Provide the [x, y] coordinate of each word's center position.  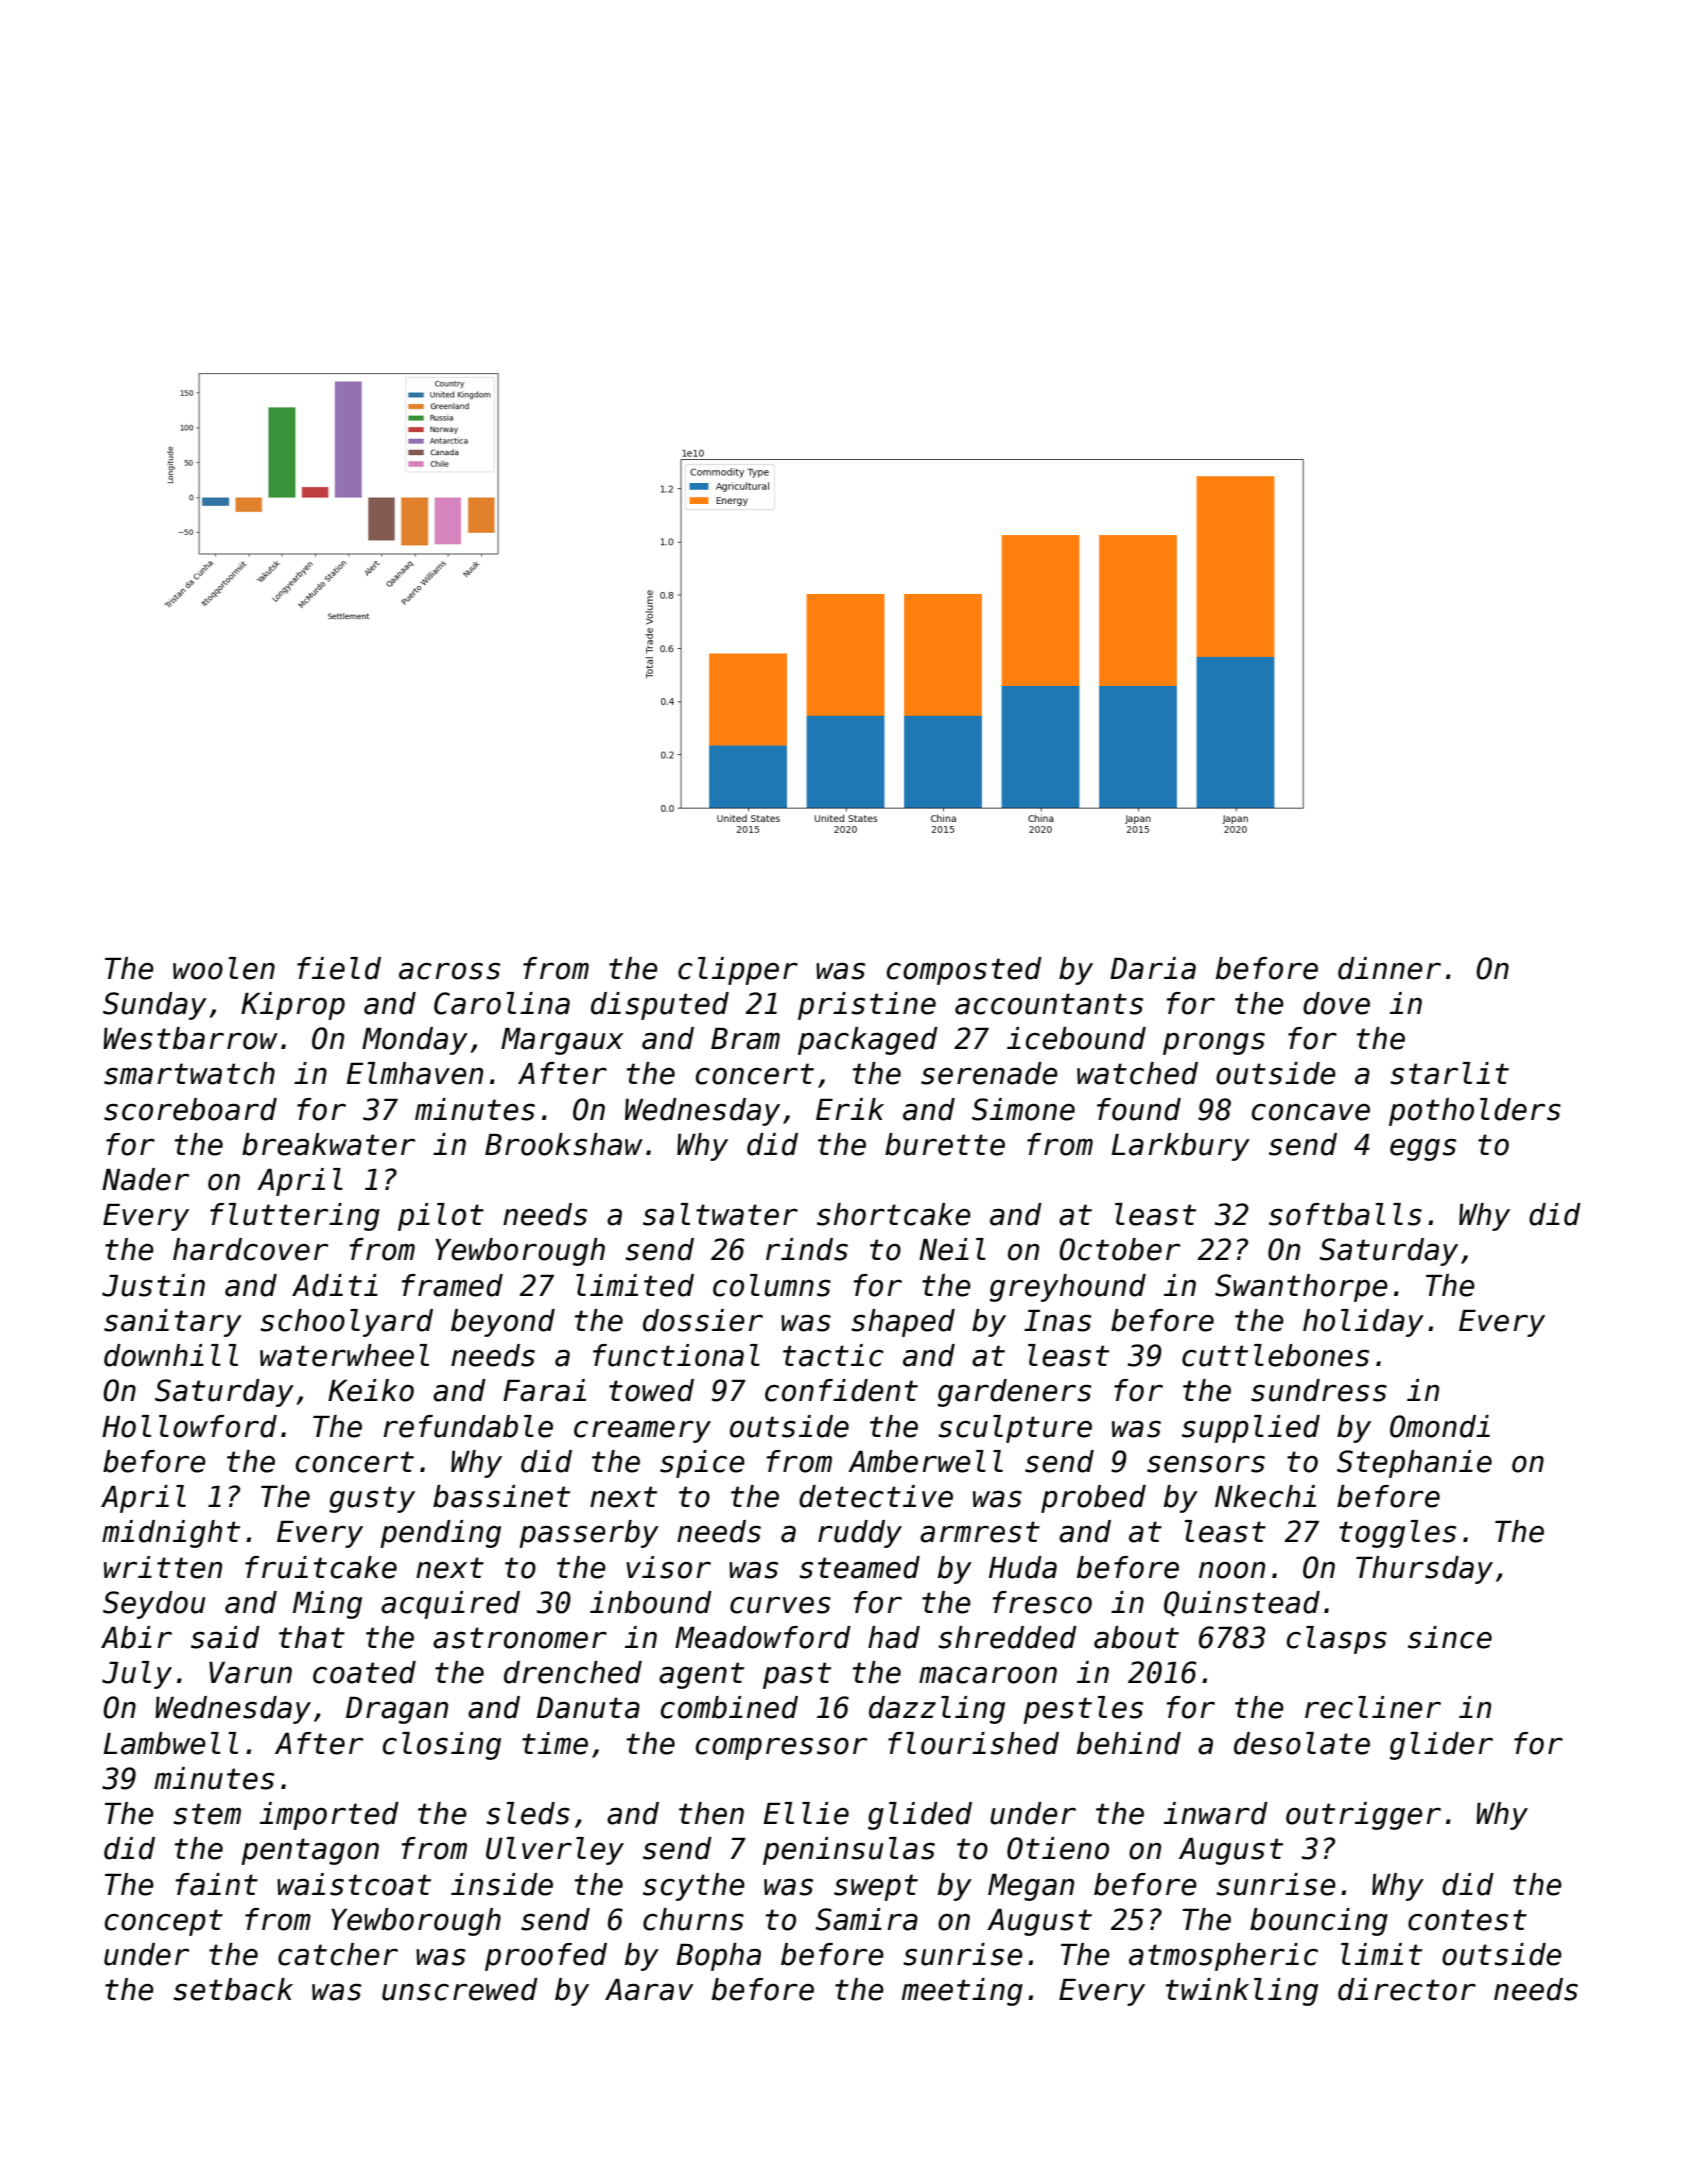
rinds [807, 1249]
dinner [1389, 968]
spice [702, 1464]
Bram [745, 1039]
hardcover [250, 1249]
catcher [338, 1954]
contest [1467, 1920]
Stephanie [1414, 1464]
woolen [224, 968]
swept [876, 1887]
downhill [171, 1355]
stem [207, 1814]
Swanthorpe [1301, 1288]
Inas [1057, 1321]
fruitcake [321, 1567]
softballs [1345, 1214]
